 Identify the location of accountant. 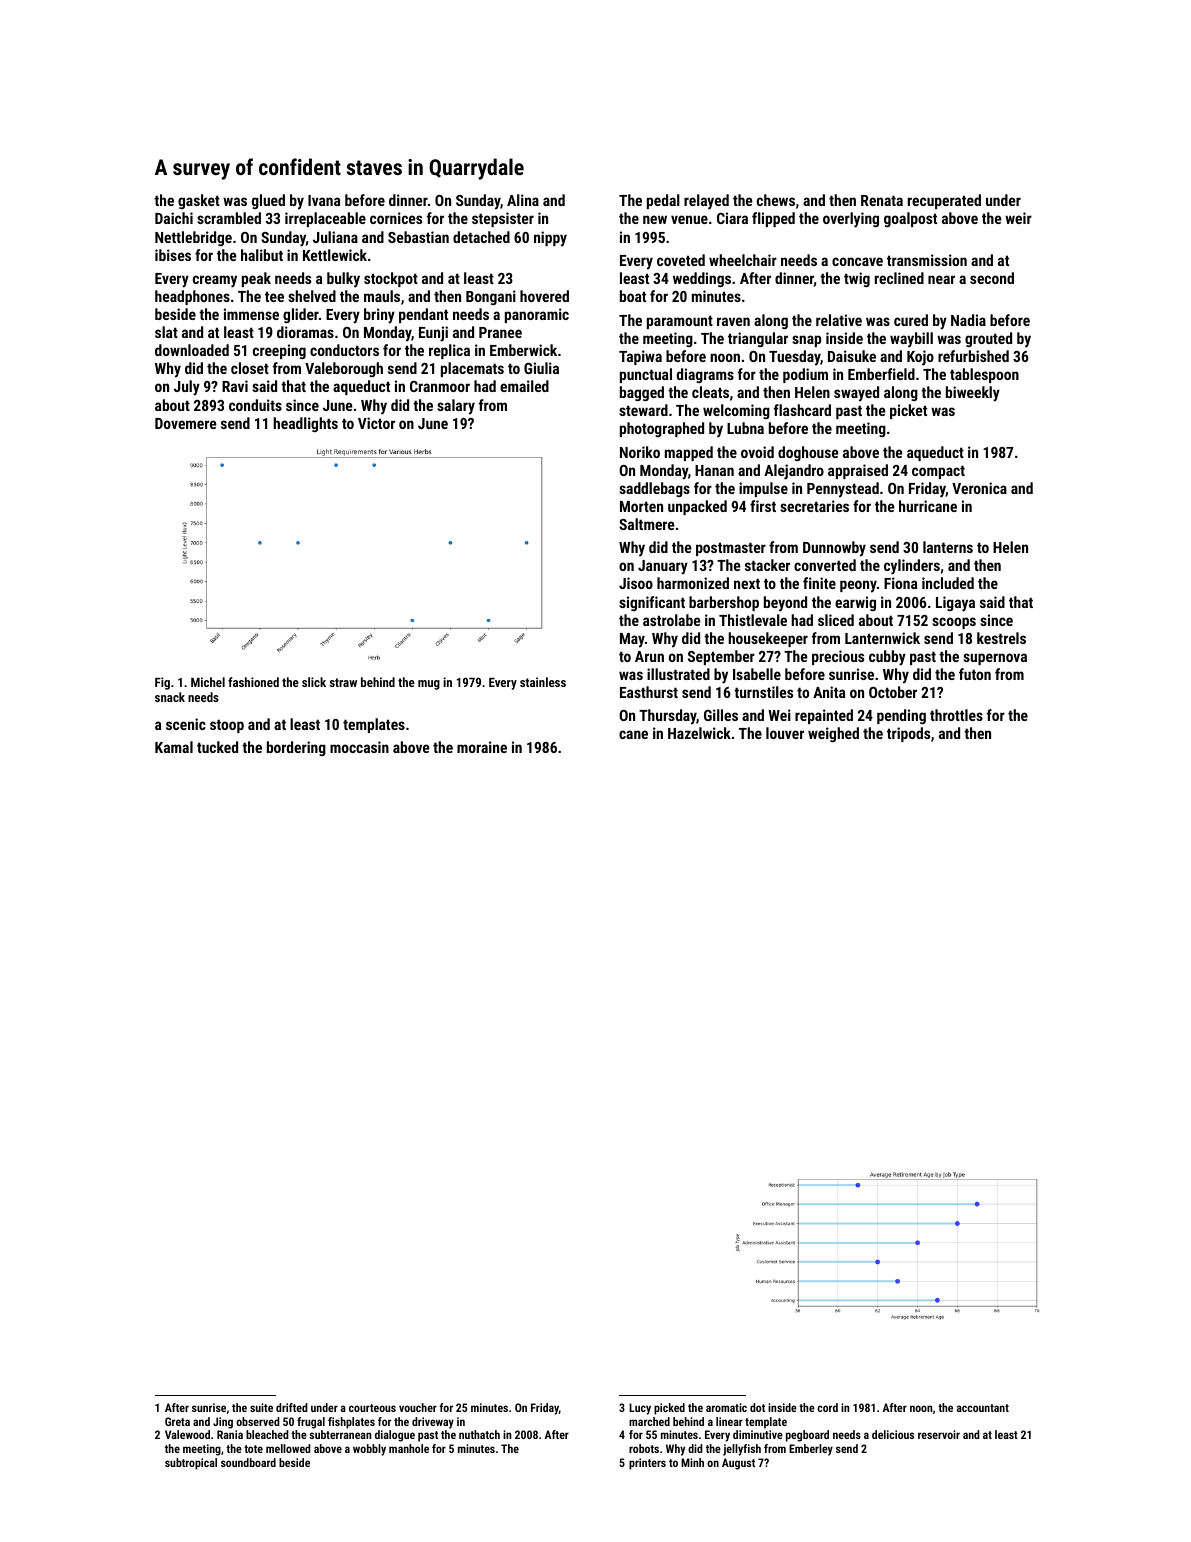
(982, 1408).
